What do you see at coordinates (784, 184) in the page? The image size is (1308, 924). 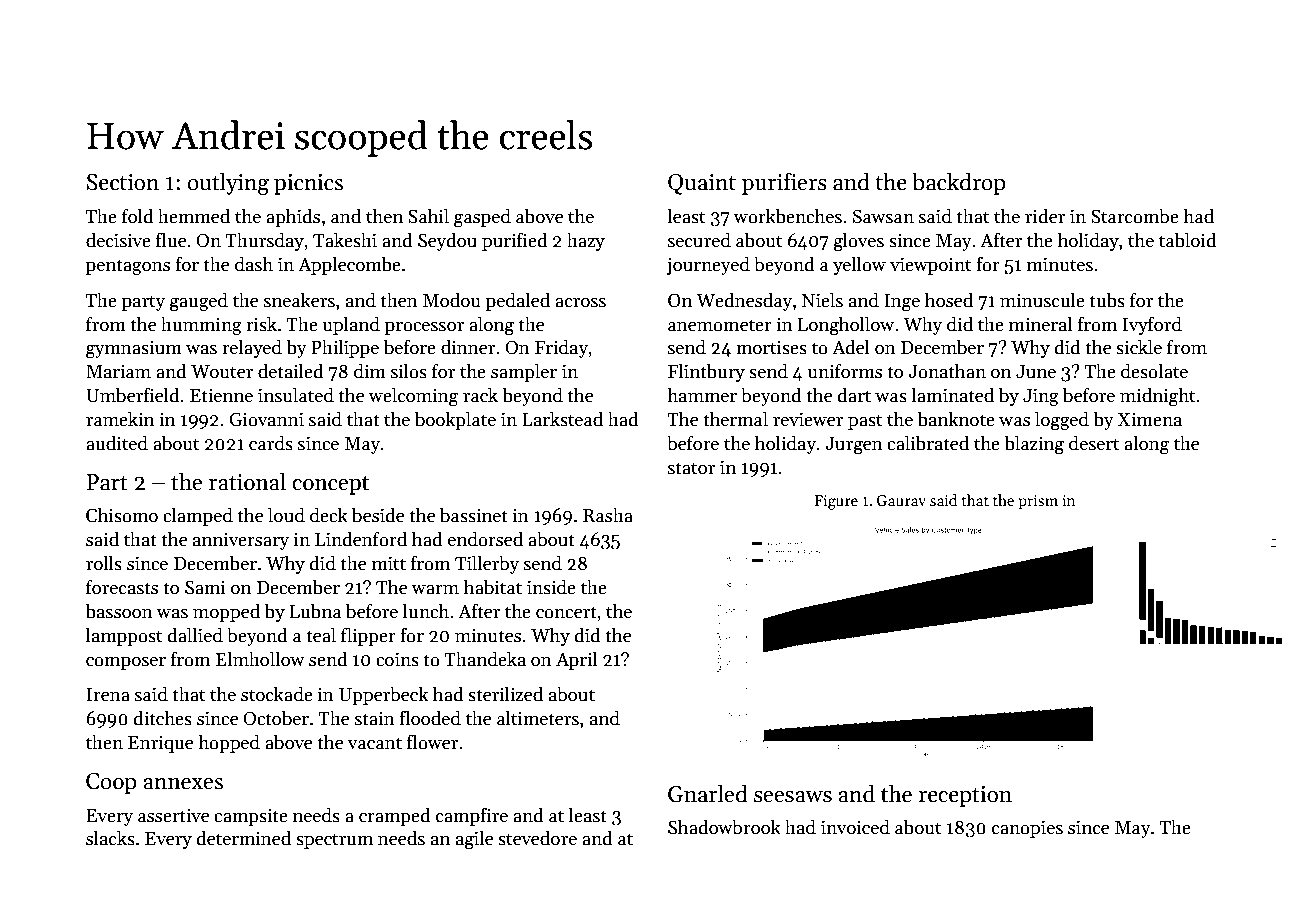 I see `purifiers` at bounding box center [784, 184].
